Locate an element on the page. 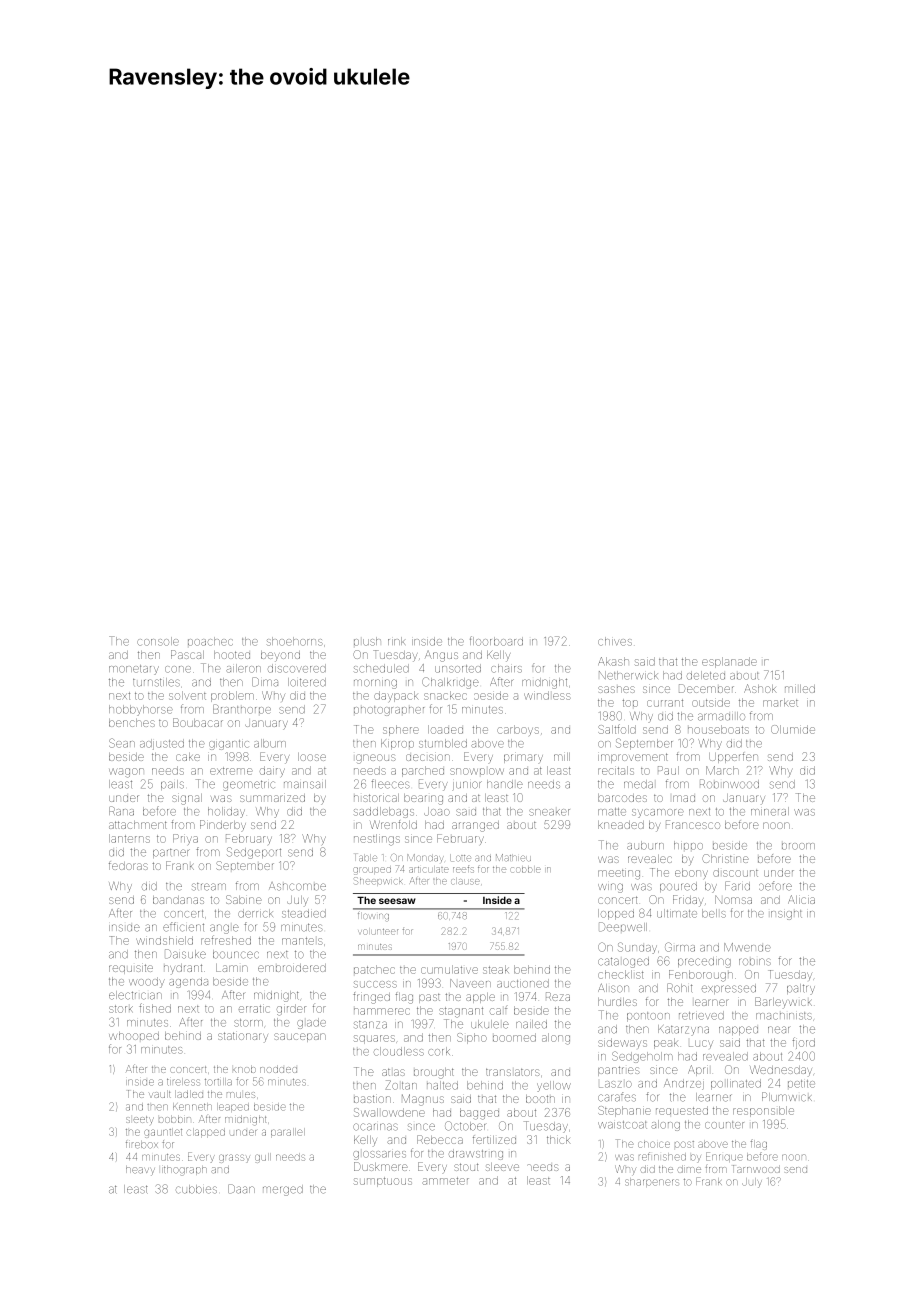 This page has width=924, height=1308. sleeve is located at coordinates (502, 1167).
